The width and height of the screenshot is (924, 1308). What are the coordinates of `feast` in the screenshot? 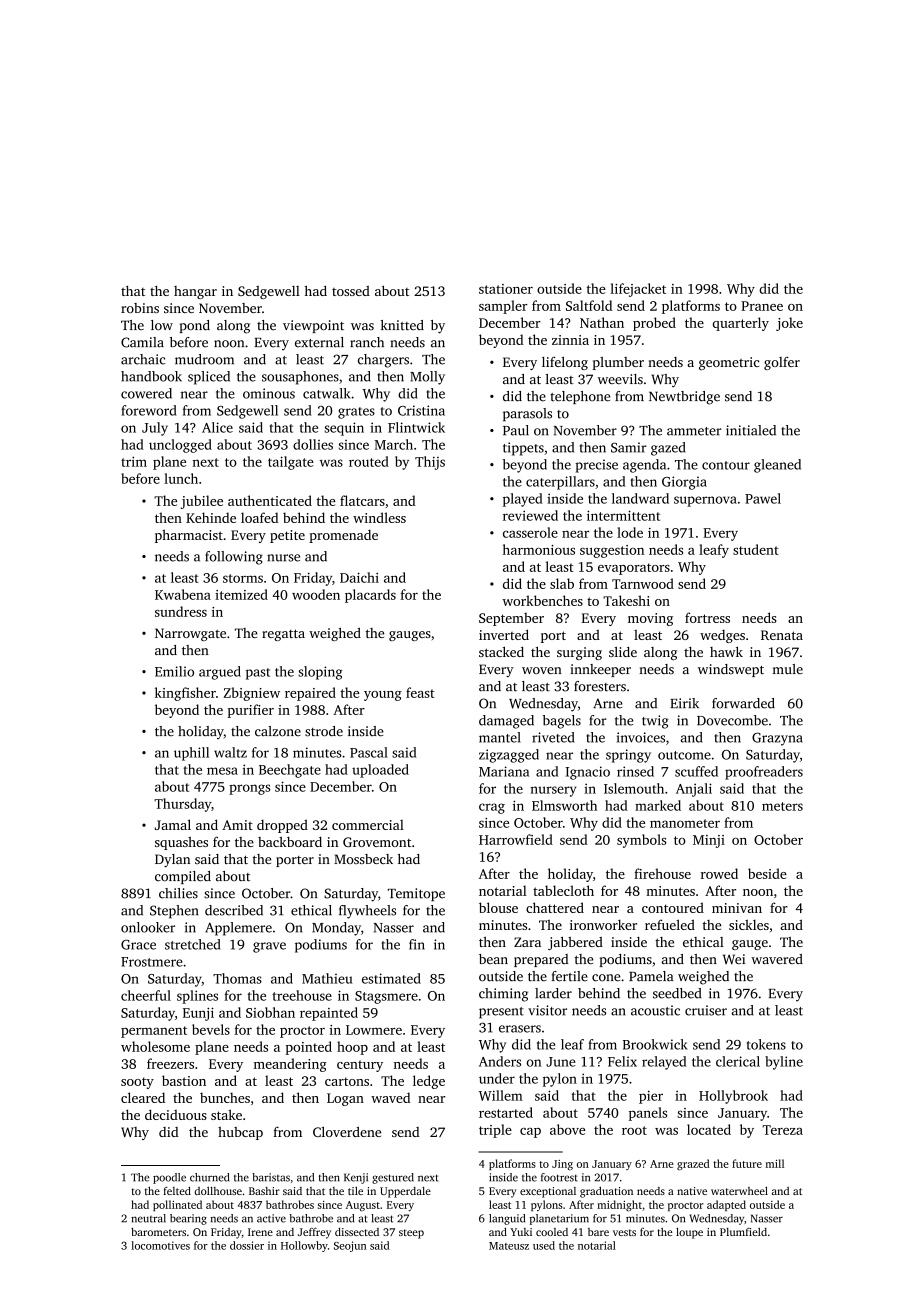 It's located at (420, 692).
